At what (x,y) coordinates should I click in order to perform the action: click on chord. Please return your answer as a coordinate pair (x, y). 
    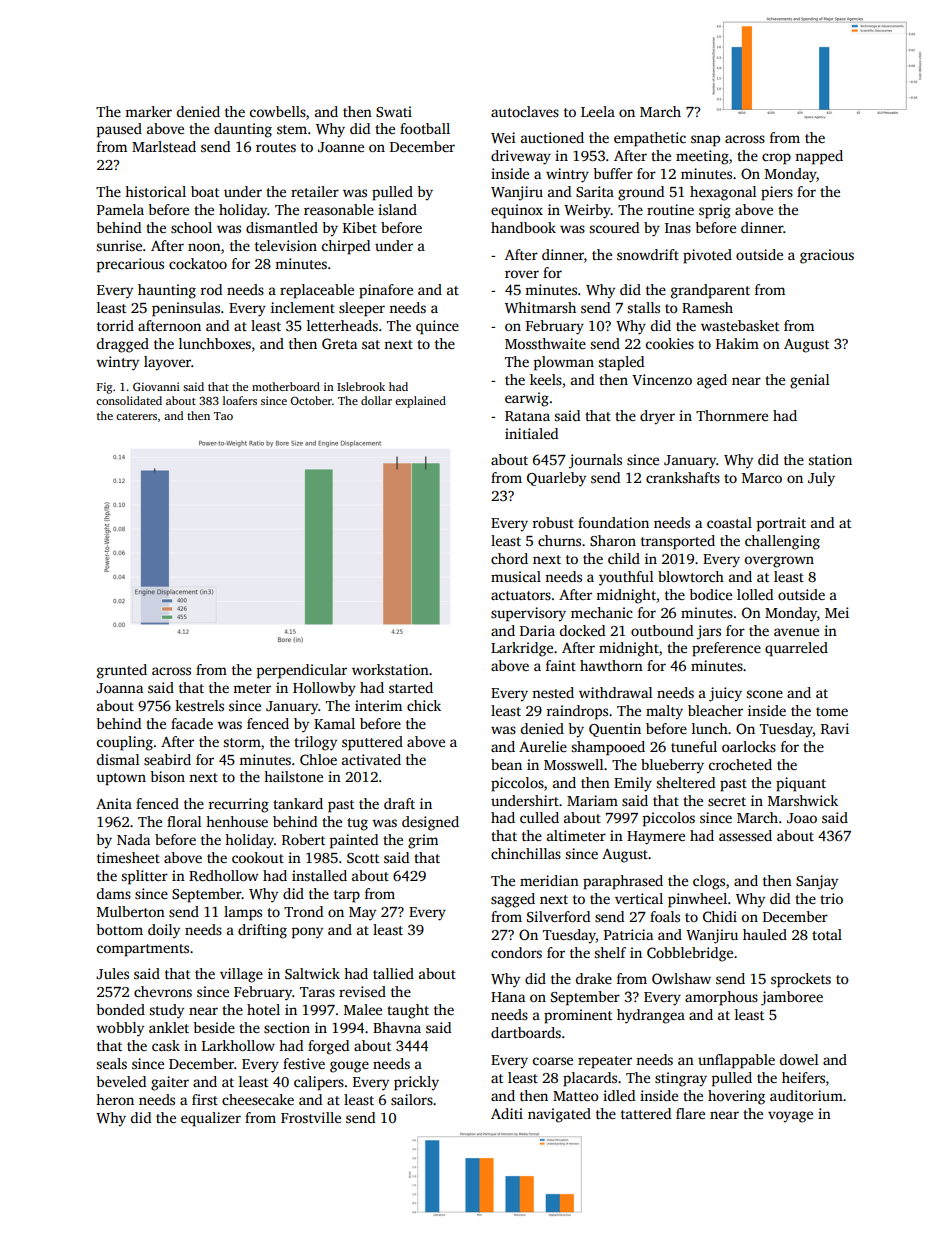
    Looking at the image, I should click on (509, 558).
